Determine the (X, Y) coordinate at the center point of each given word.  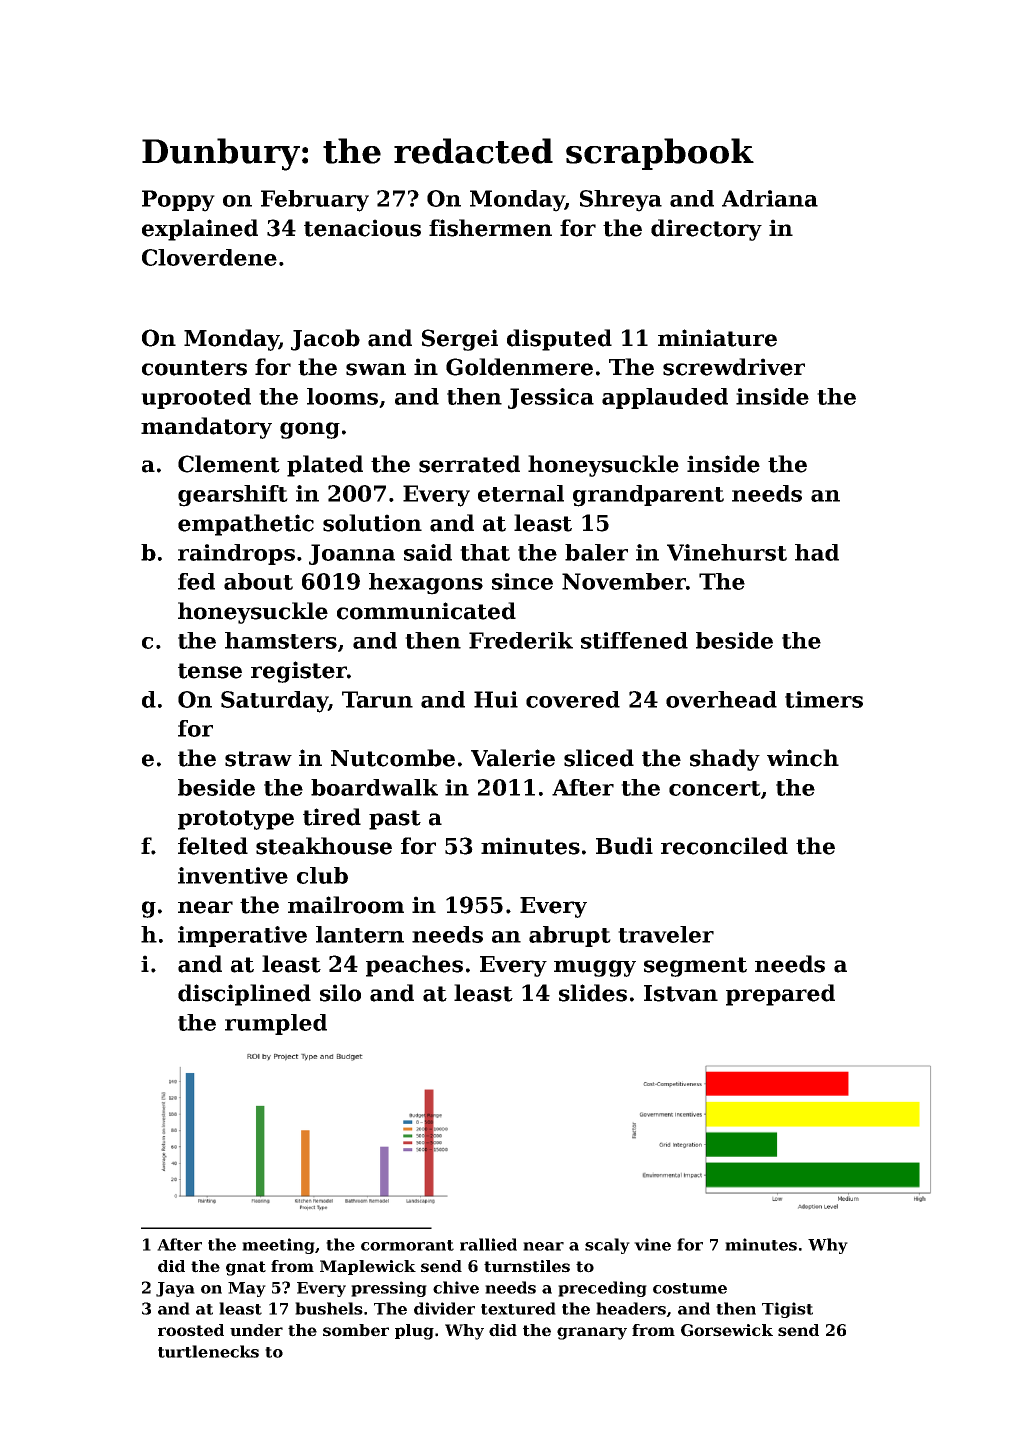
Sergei (460, 340)
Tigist (787, 1310)
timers (824, 699)
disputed (559, 340)
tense (210, 671)
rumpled (276, 1024)
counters (194, 368)
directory (706, 230)
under (256, 1330)
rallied (488, 1244)
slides (593, 993)
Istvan (681, 993)
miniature (717, 338)
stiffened (634, 640)
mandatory (206, 428)
